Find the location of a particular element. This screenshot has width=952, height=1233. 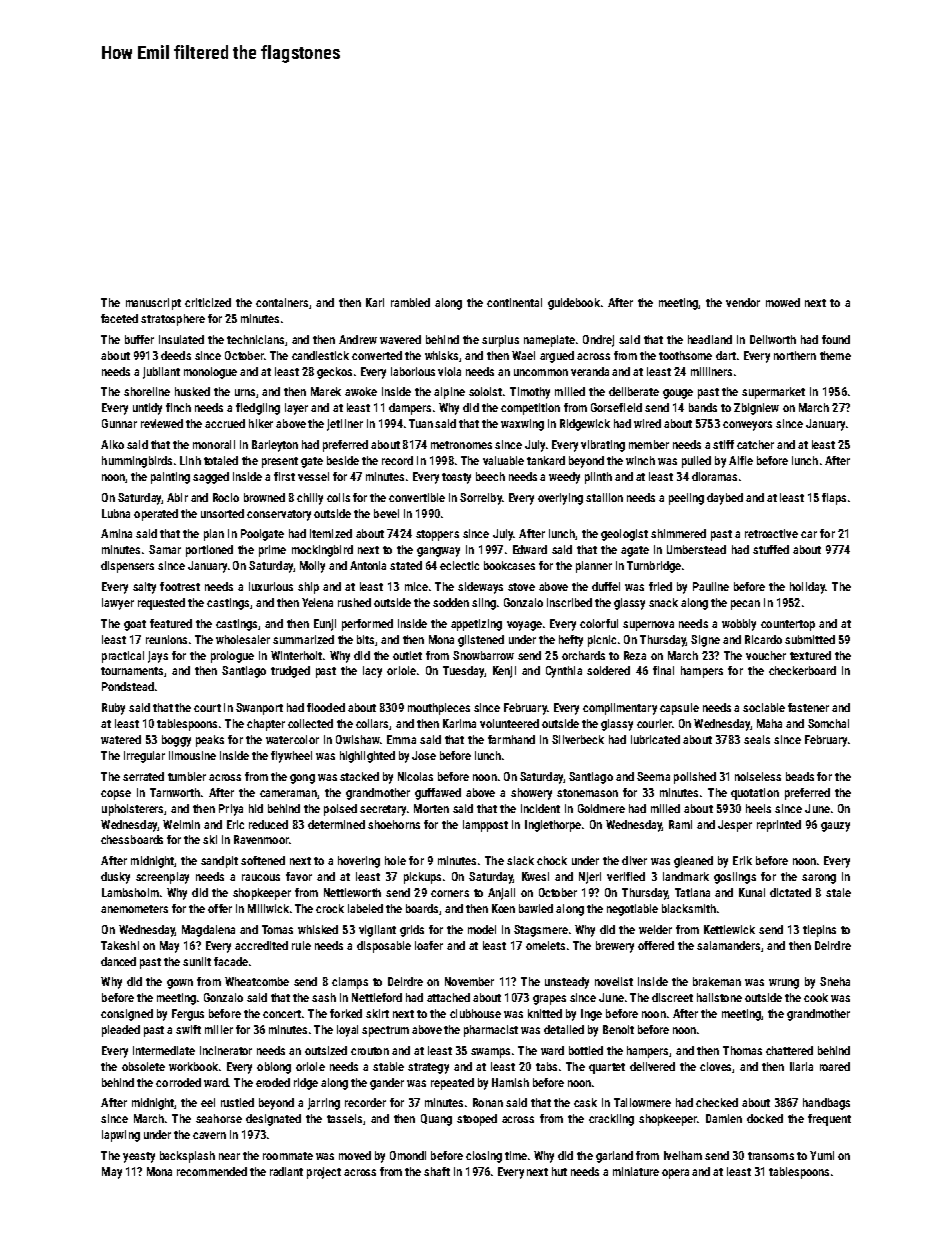

bands is located at coordinates (703, 407).
